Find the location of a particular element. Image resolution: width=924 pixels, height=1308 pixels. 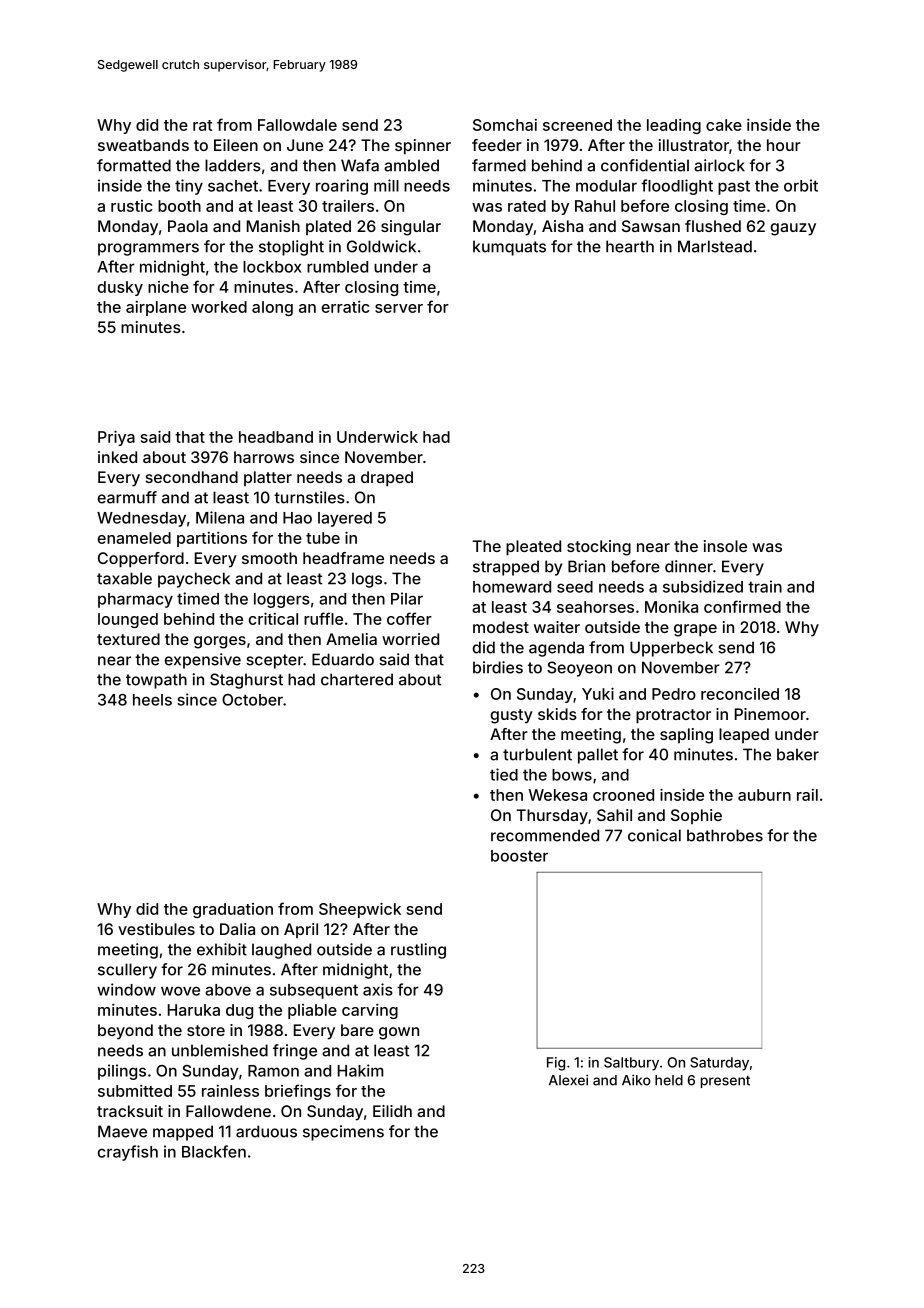

October is located at coordinates (252, 700).
